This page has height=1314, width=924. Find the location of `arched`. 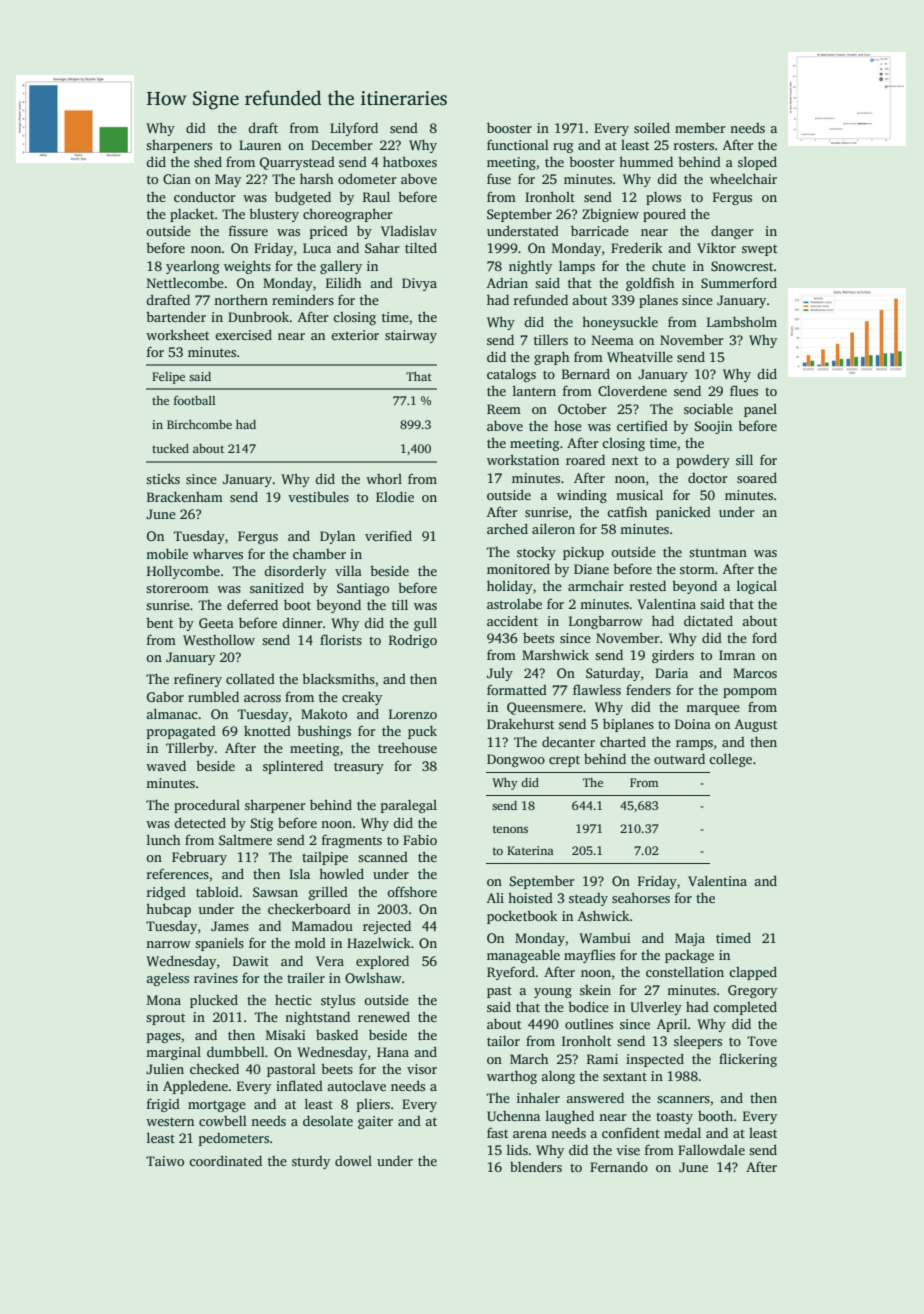

arched is located at coordinates (507, 528).
